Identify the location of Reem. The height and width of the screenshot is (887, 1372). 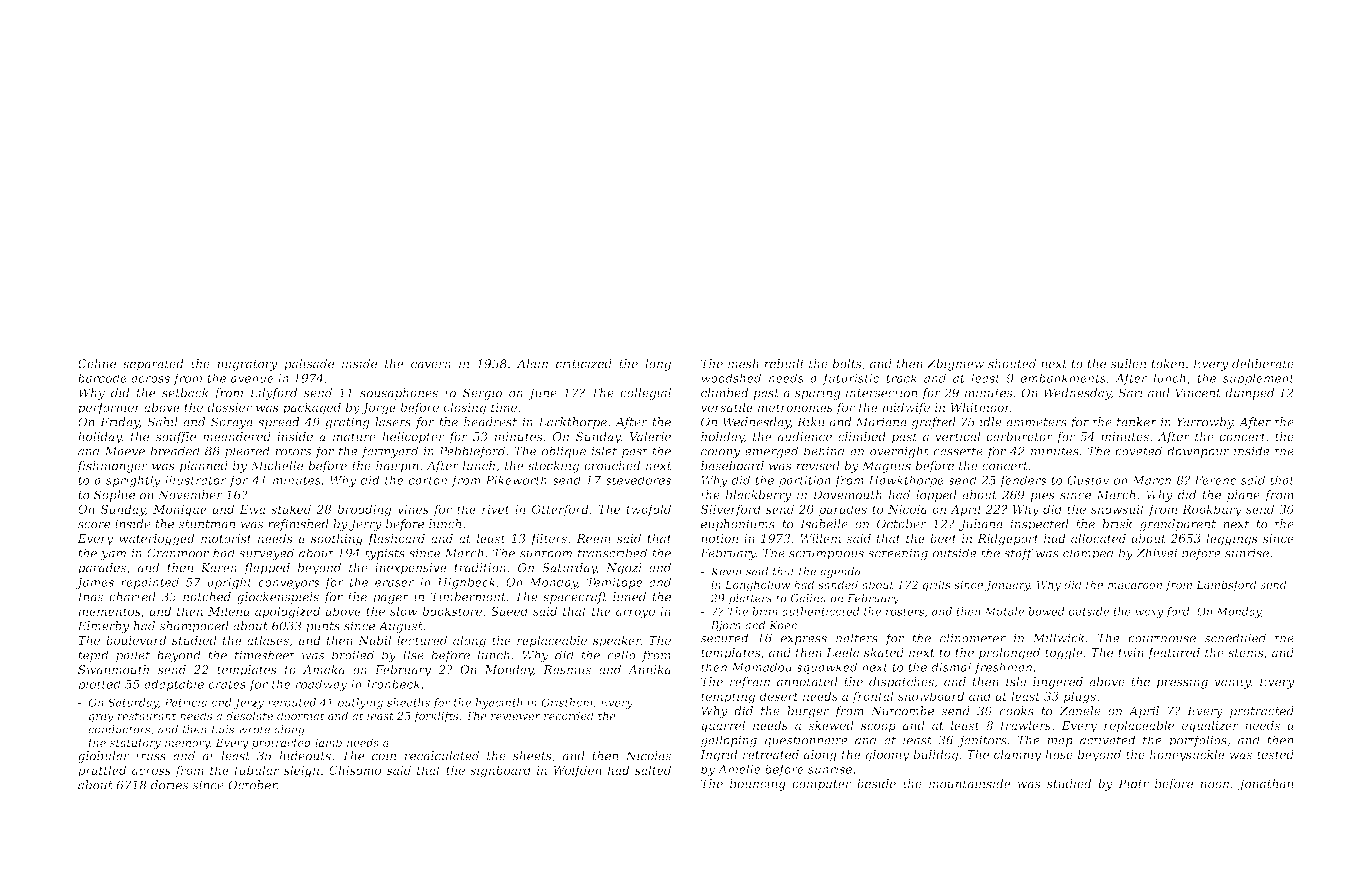
(593, 538).
